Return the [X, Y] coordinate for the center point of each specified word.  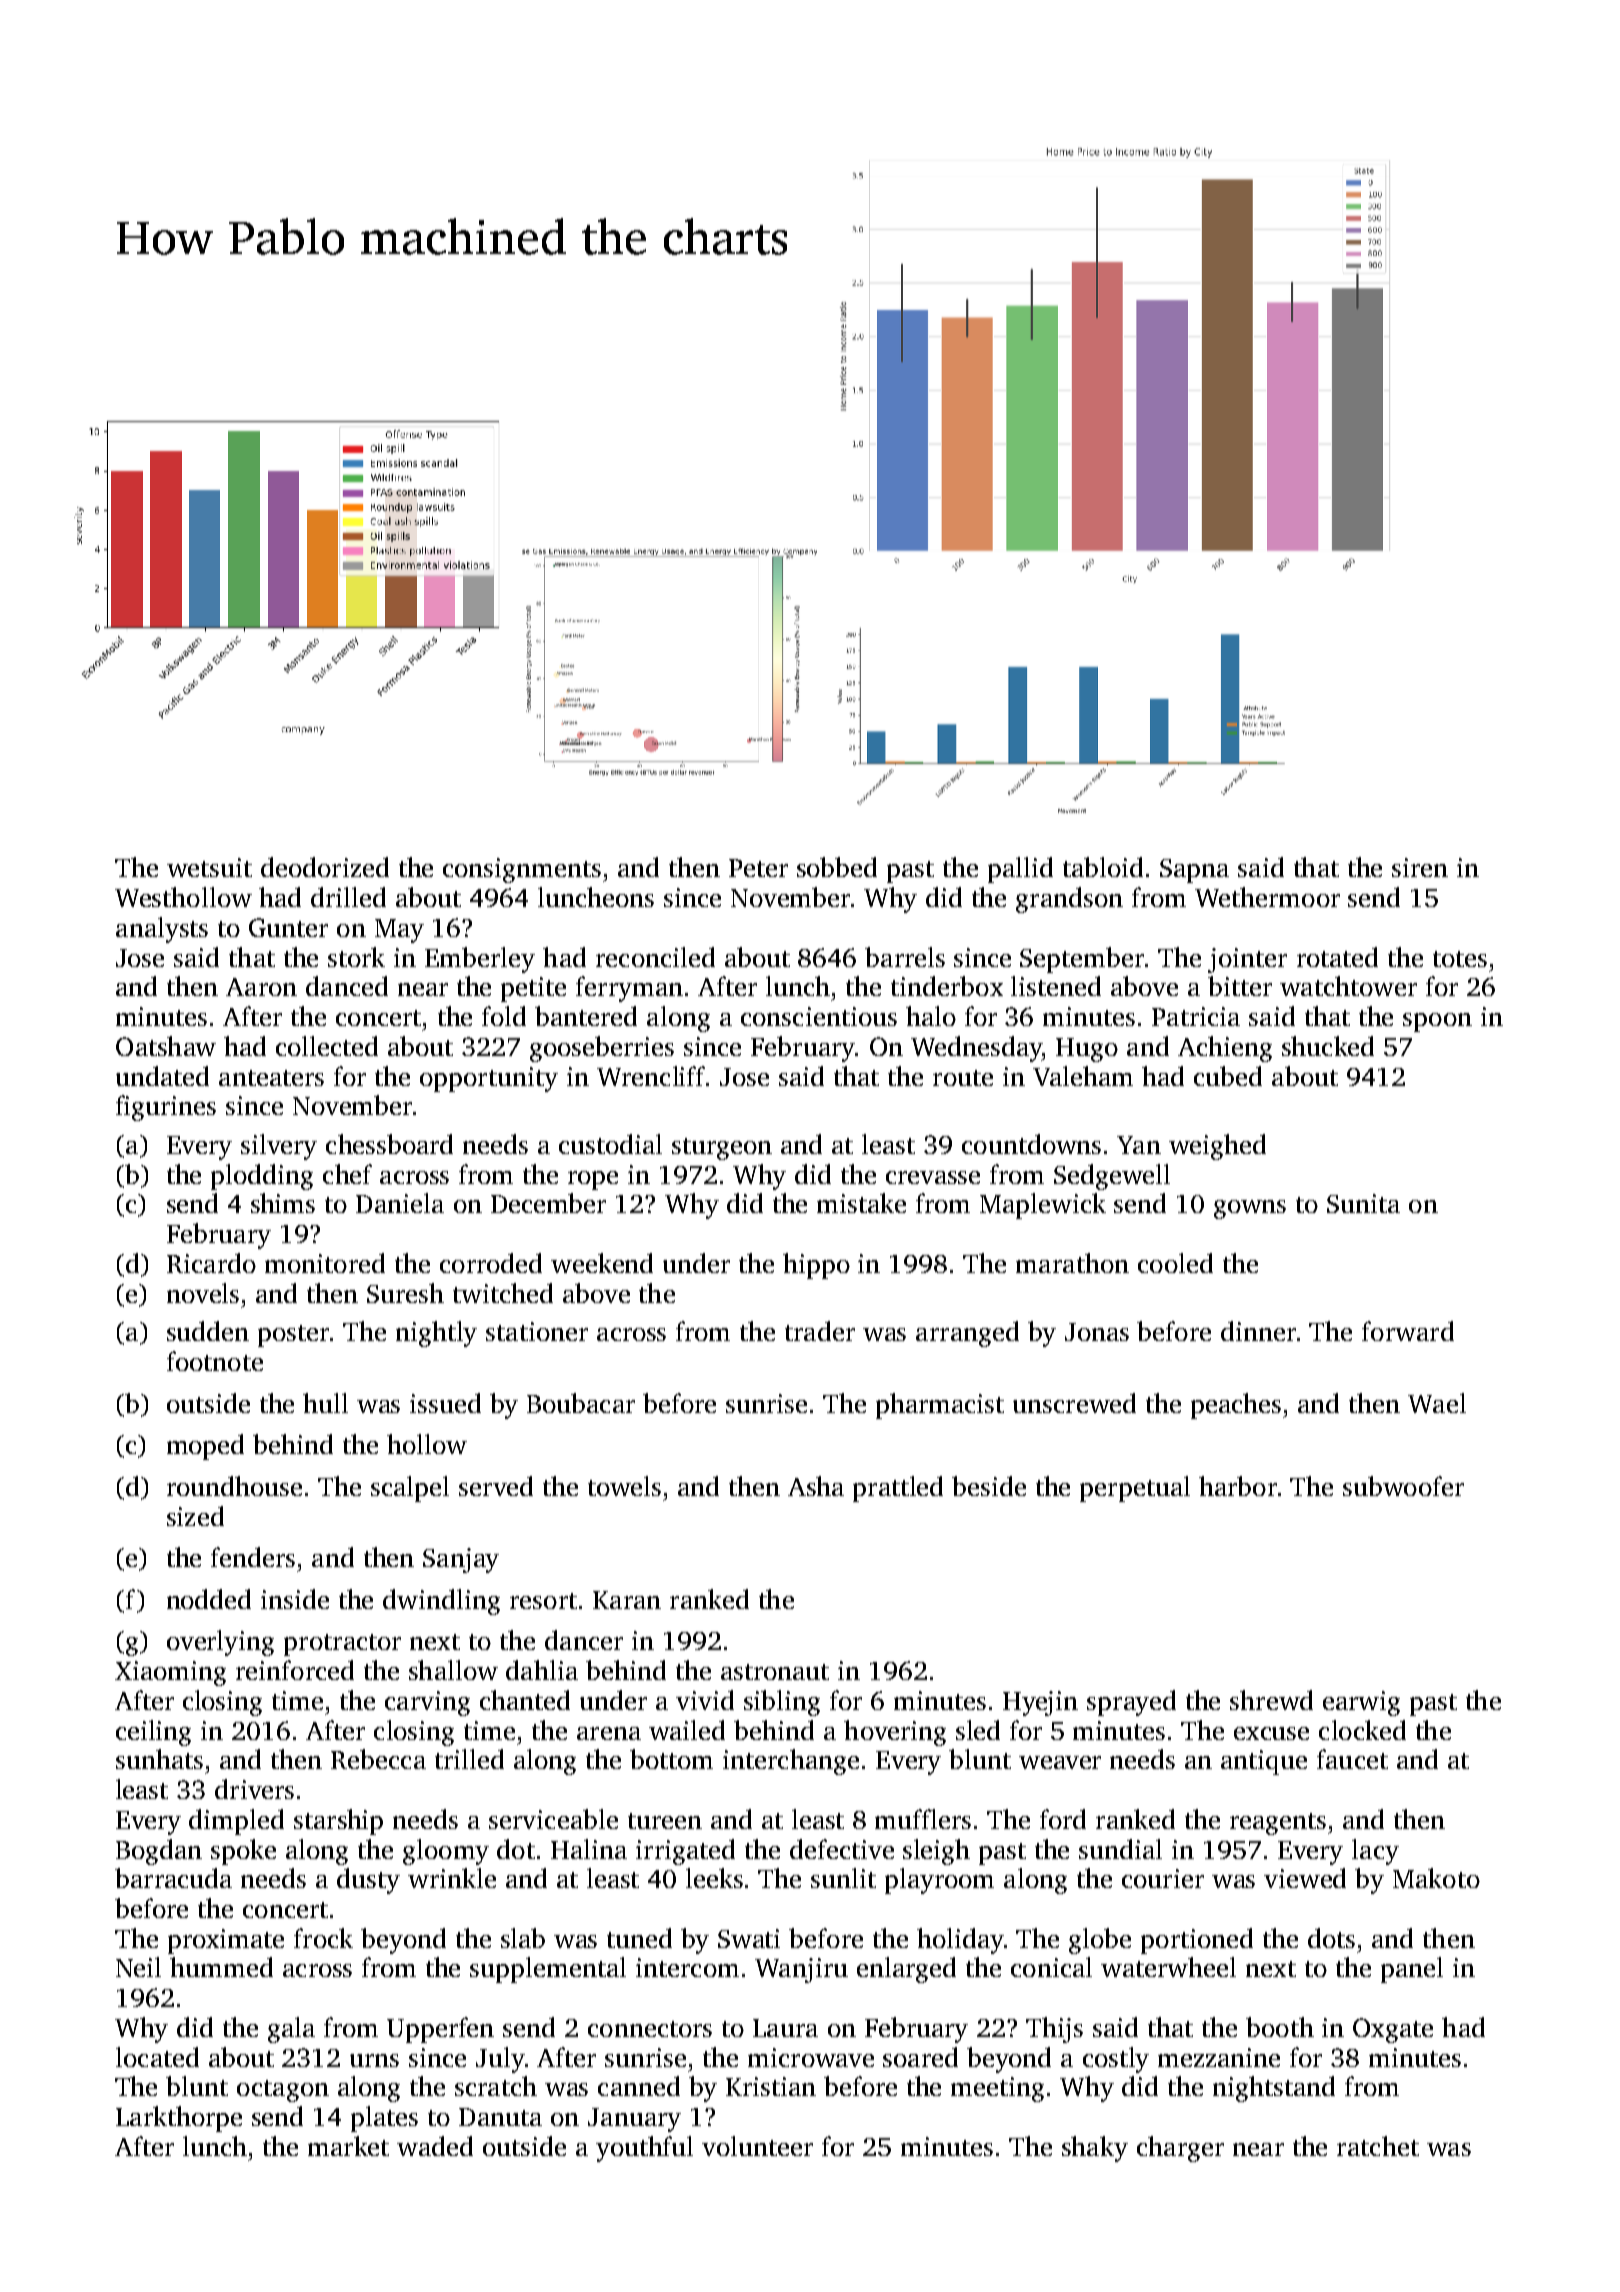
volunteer [757, 2146]
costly [1116, 2060]
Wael [1437, 1403]
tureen [665, 1821]
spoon [1437, 1022]
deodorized [325, 867]
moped [205, 1447]
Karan [627, 1600]
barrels [905, 957]
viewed [1305, 1878]
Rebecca [378, 1759]
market [348, 2146]
